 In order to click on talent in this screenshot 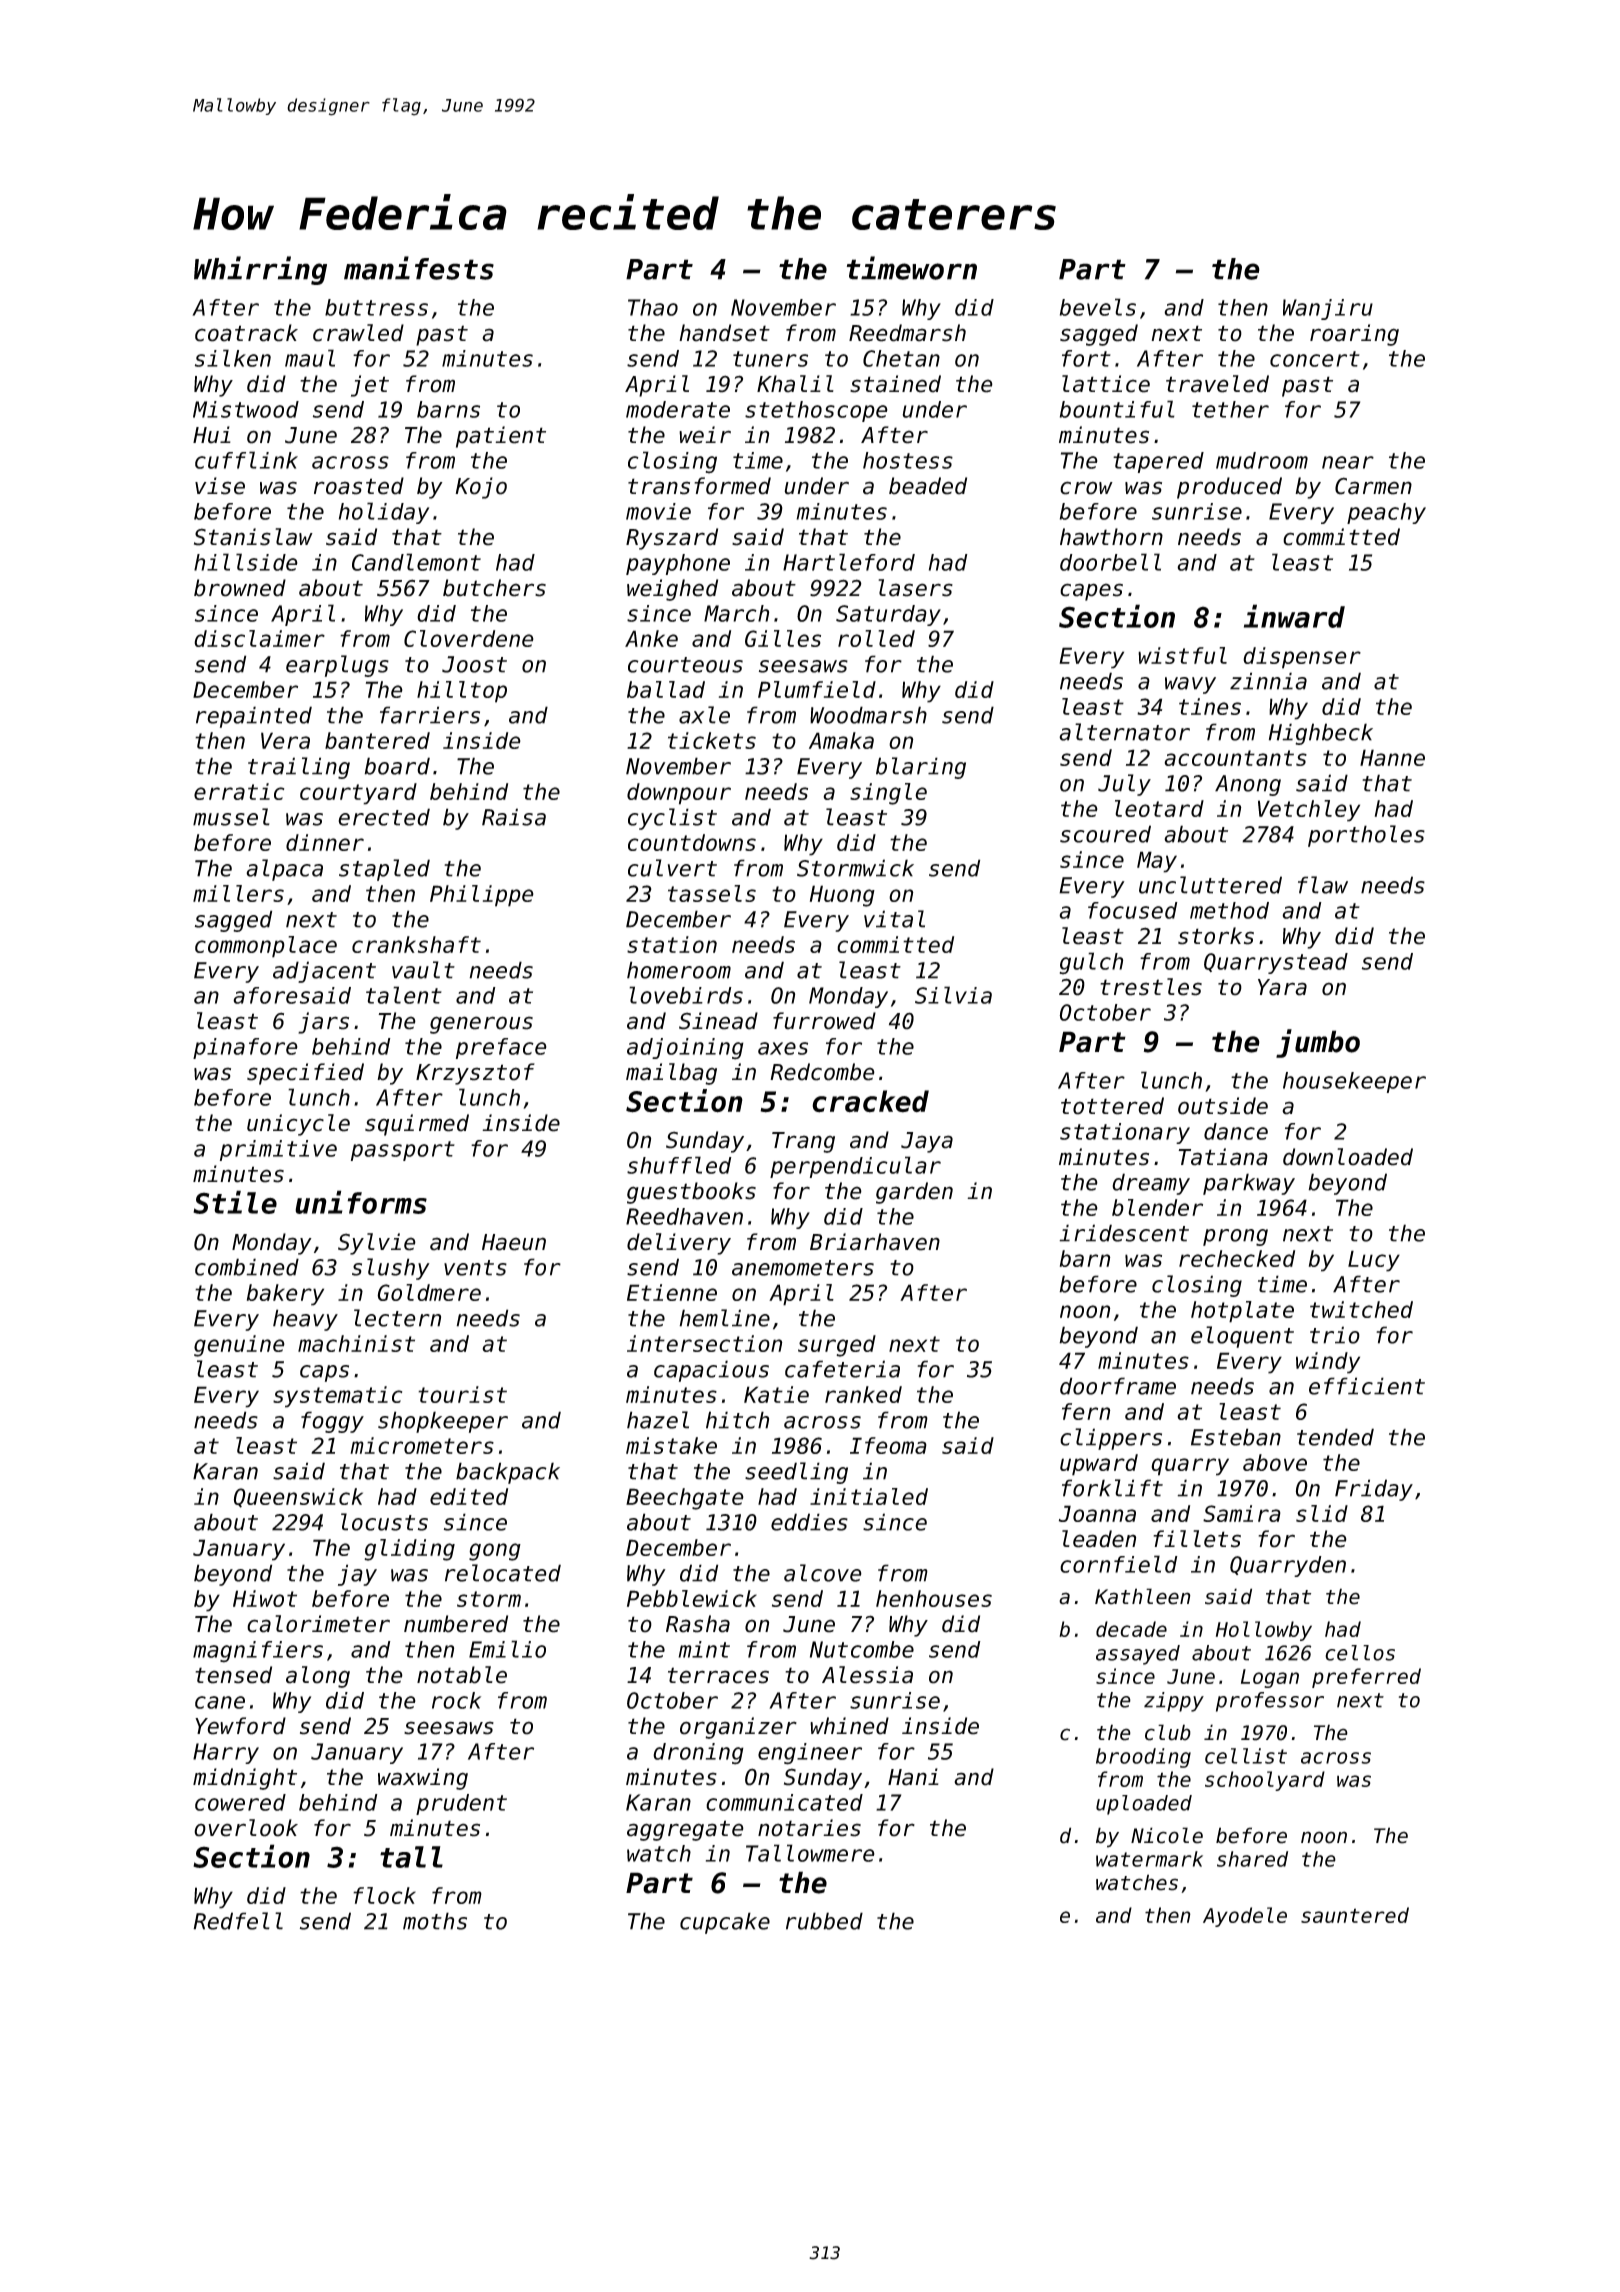, I will do `click(404, 995)`.
